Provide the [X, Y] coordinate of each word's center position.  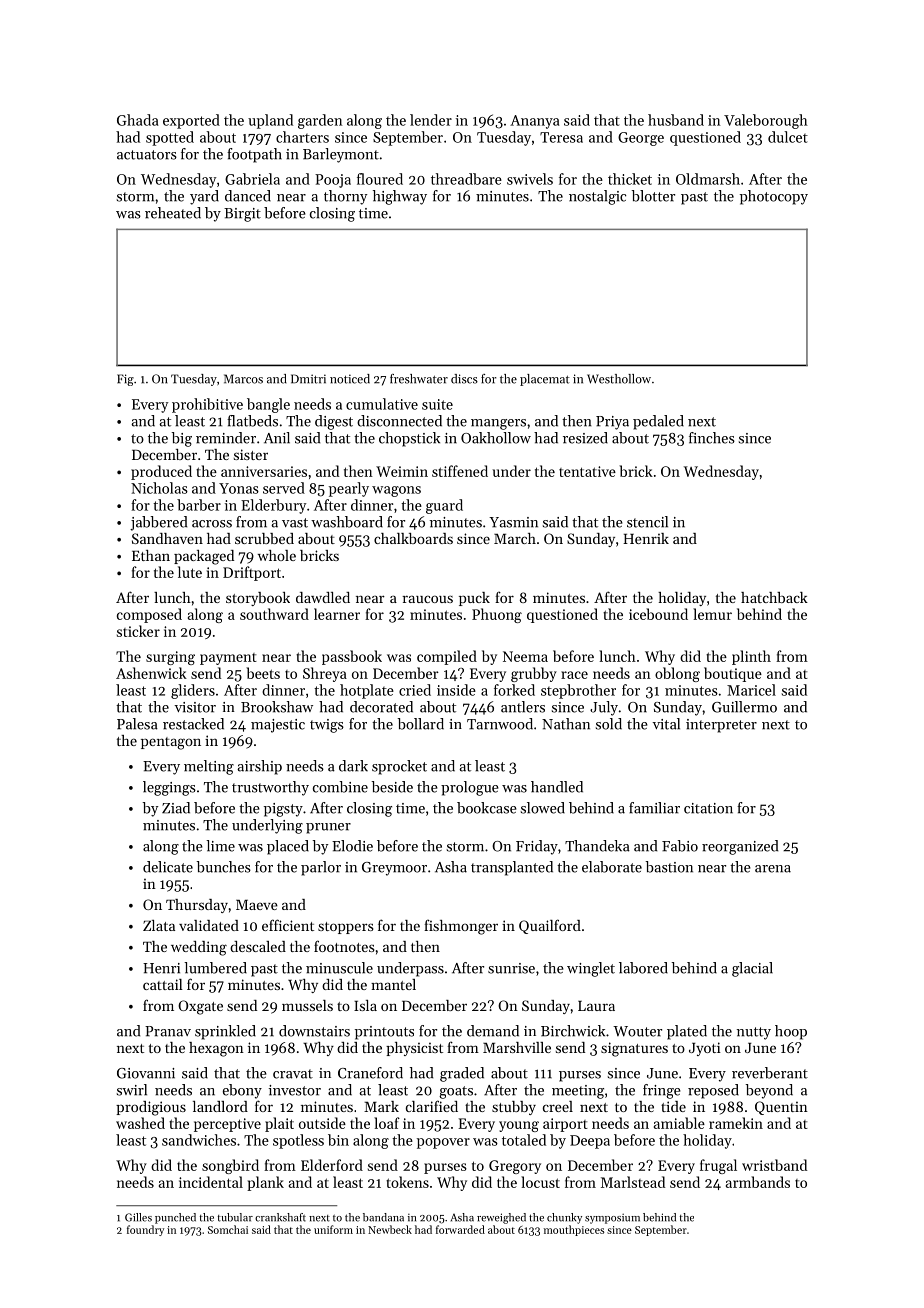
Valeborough [766, 121]
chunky [564, 1218]
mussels [307, 1005]
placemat [545, 380]
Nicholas [159, 488]
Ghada [137, 120]
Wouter [637, 1031]
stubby [514, 1108]
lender [431, 120]
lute [190, 572]
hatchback [774, 597]
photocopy [774, 197]
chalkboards [413, 538]
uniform [333, 1229]
